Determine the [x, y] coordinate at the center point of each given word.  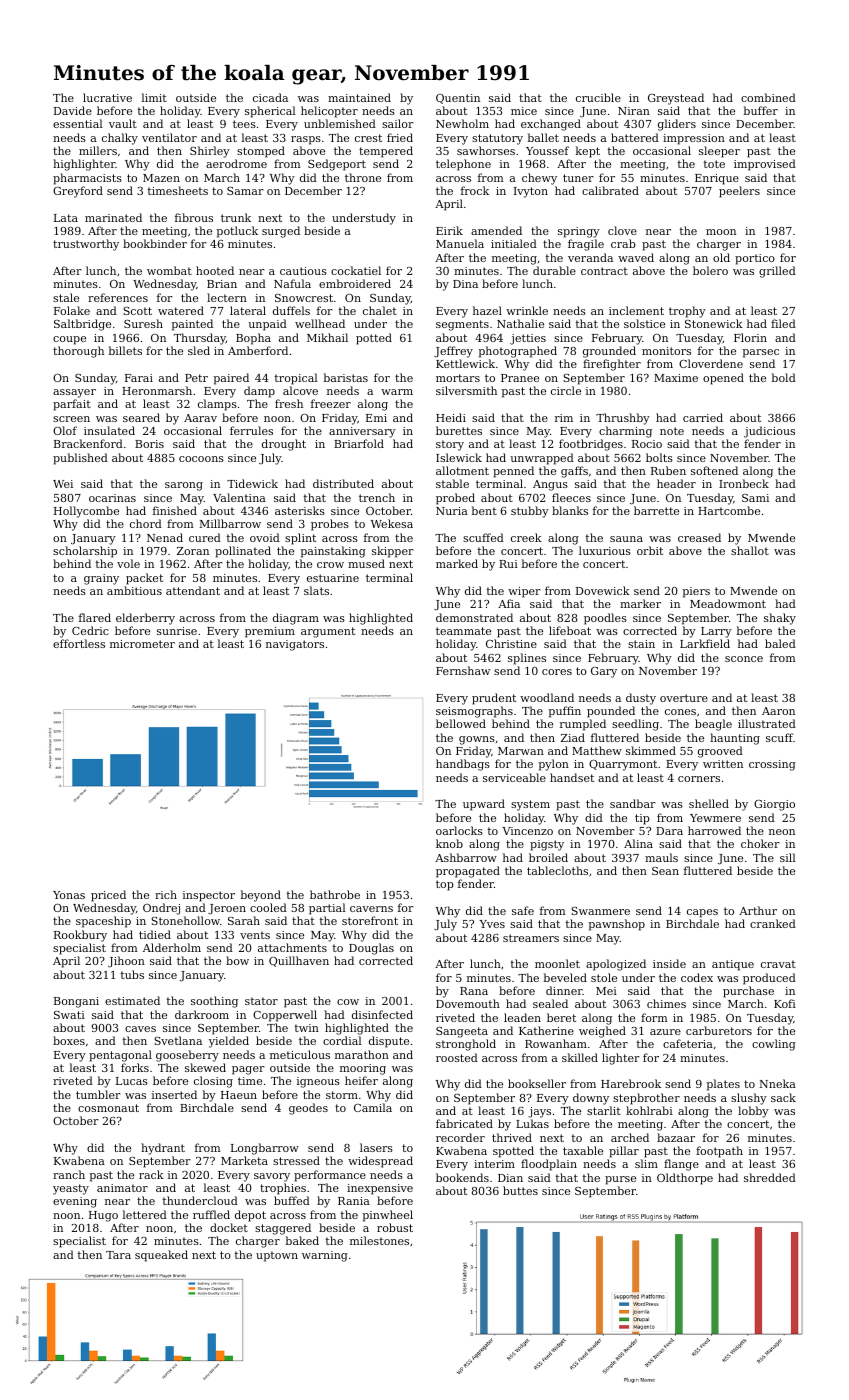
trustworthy [86, 245]
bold [784, 377]
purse [620, 1180]
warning [325, 1256]
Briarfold [359, 443]
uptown [277, 1256]
